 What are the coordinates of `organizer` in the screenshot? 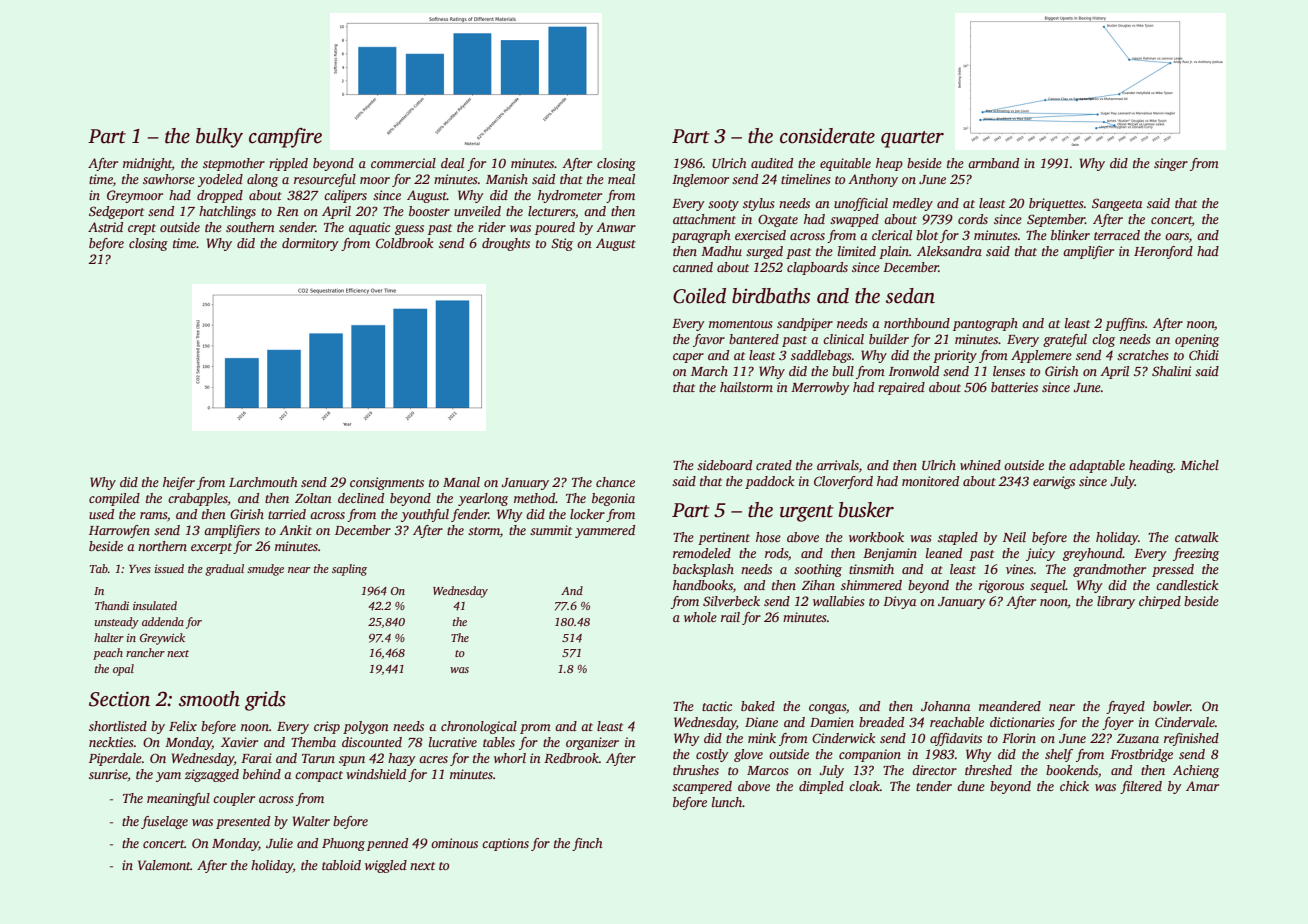 It's located at (592, 743).
